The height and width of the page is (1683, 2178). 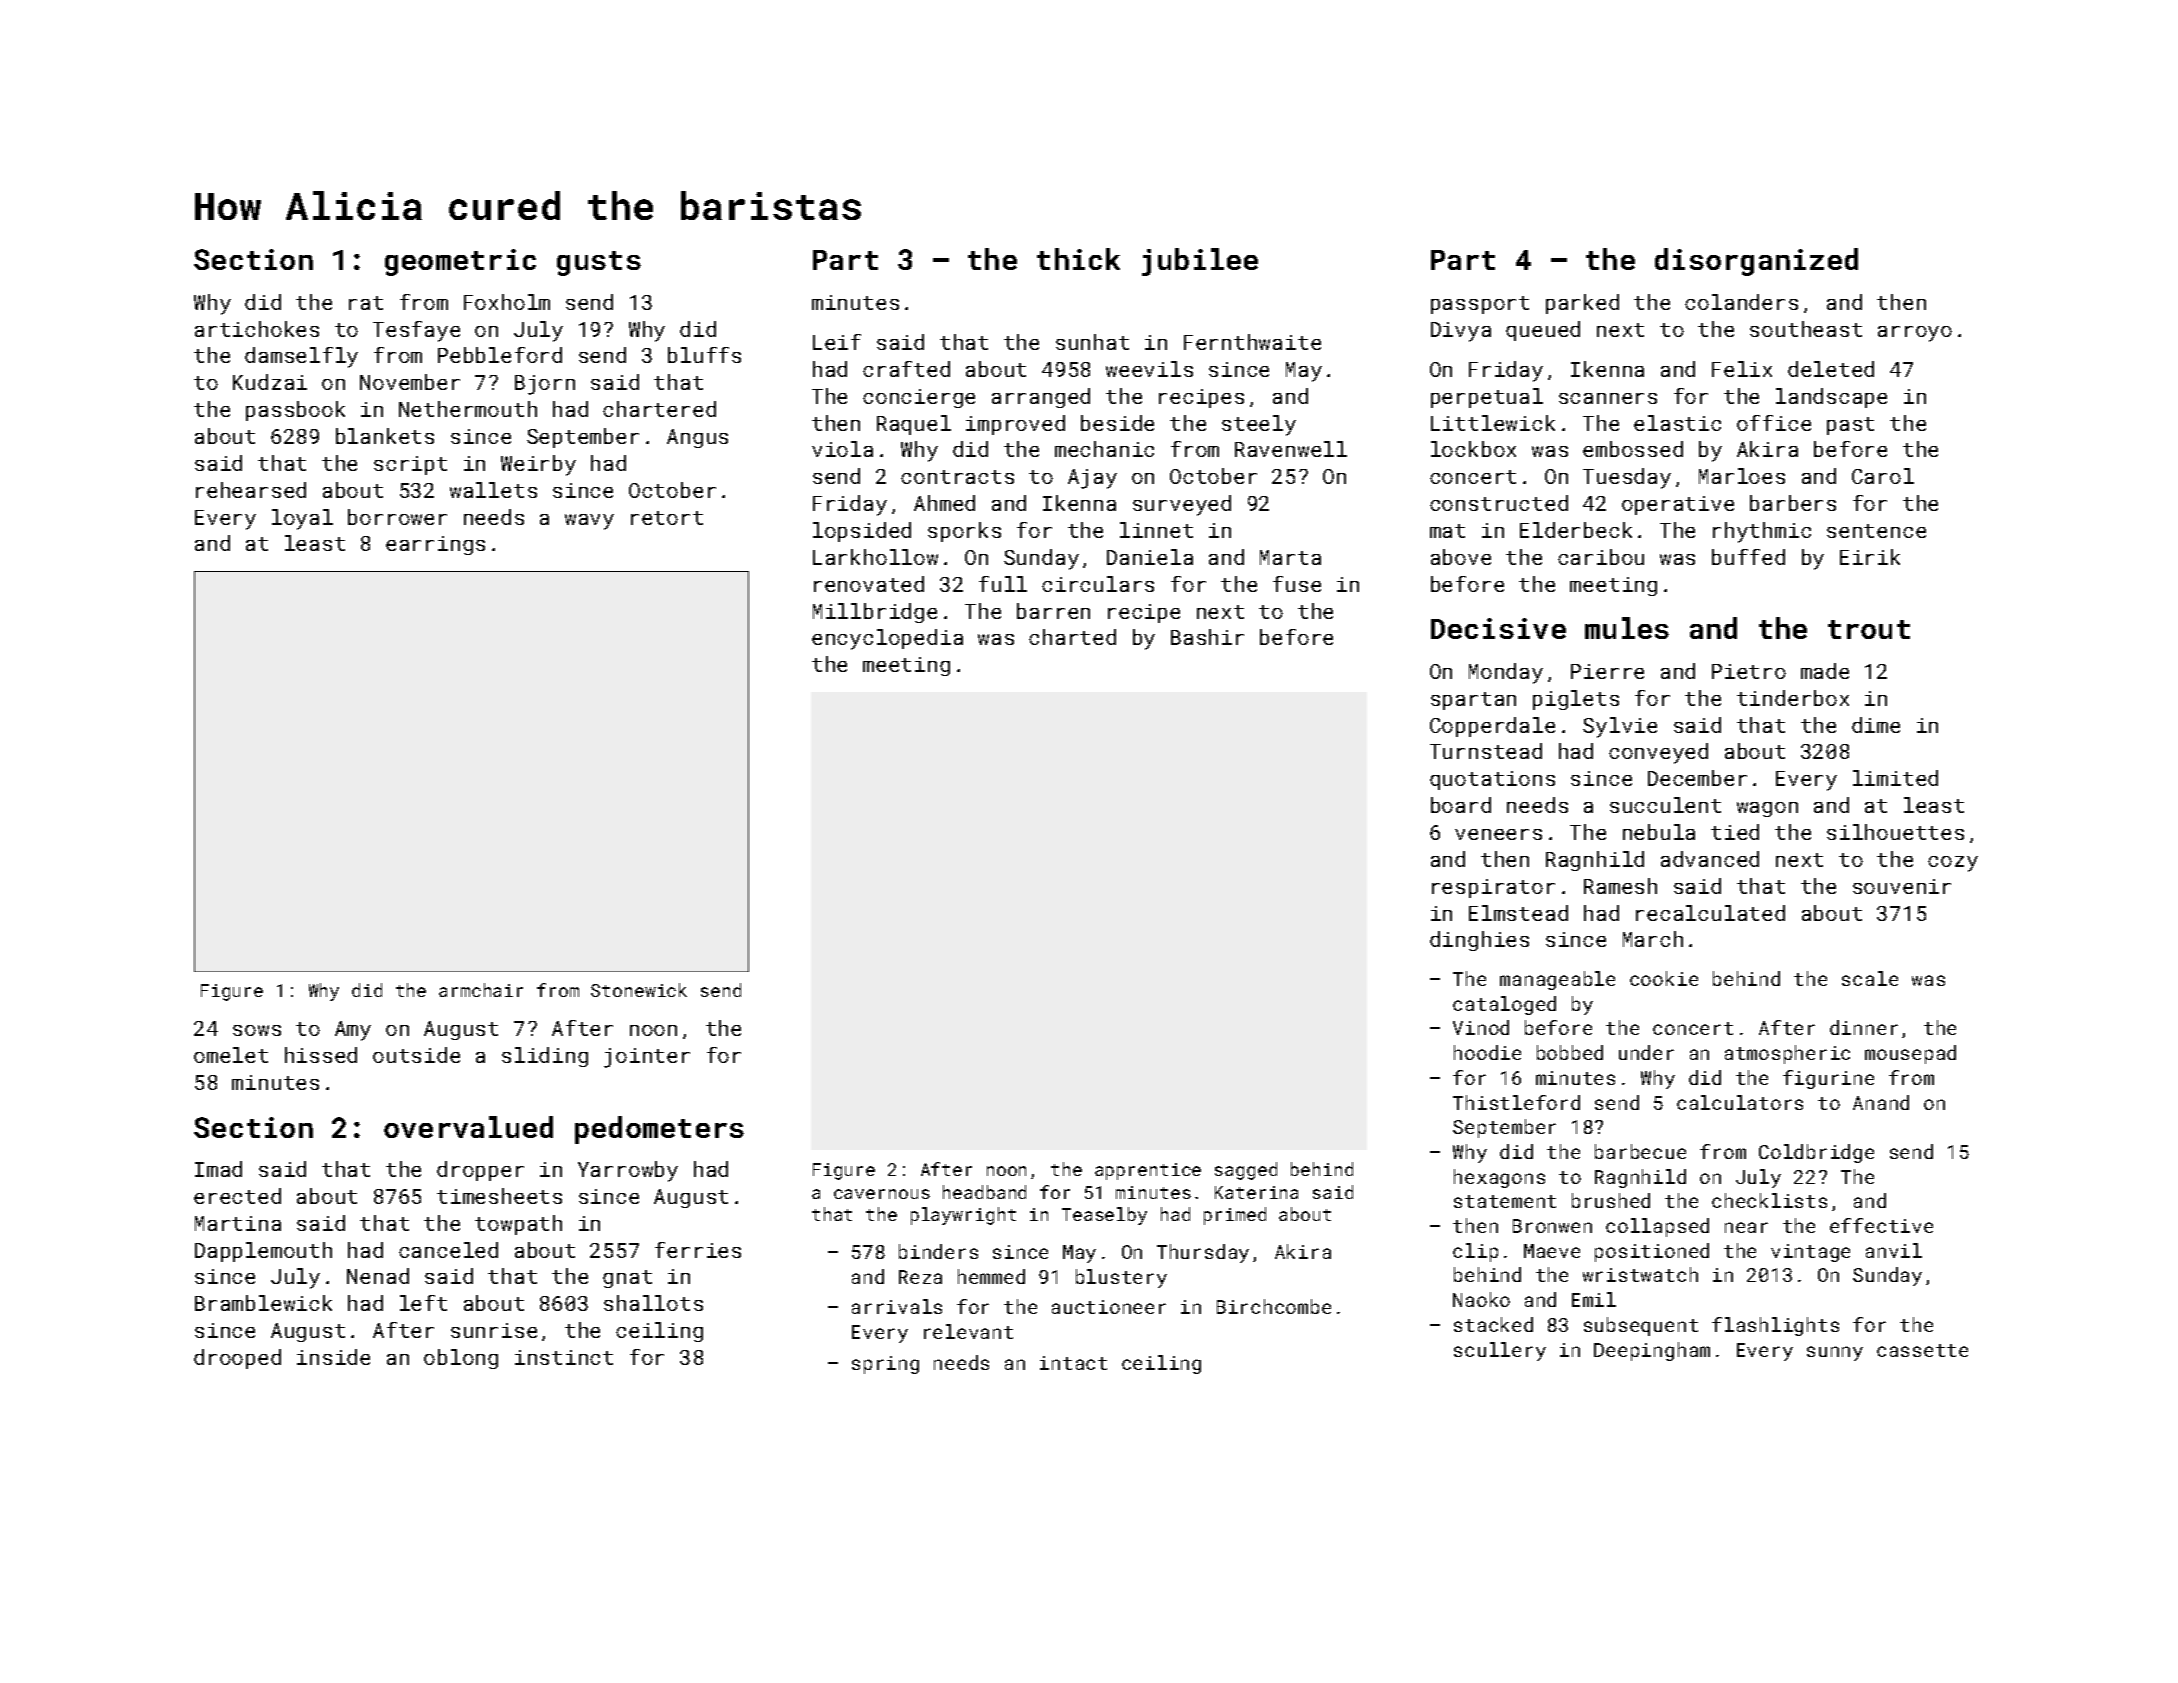 What do you see at coordinates (1150, 557) in the page?
I see `Daniela` at bounding box center [1150, 557].
